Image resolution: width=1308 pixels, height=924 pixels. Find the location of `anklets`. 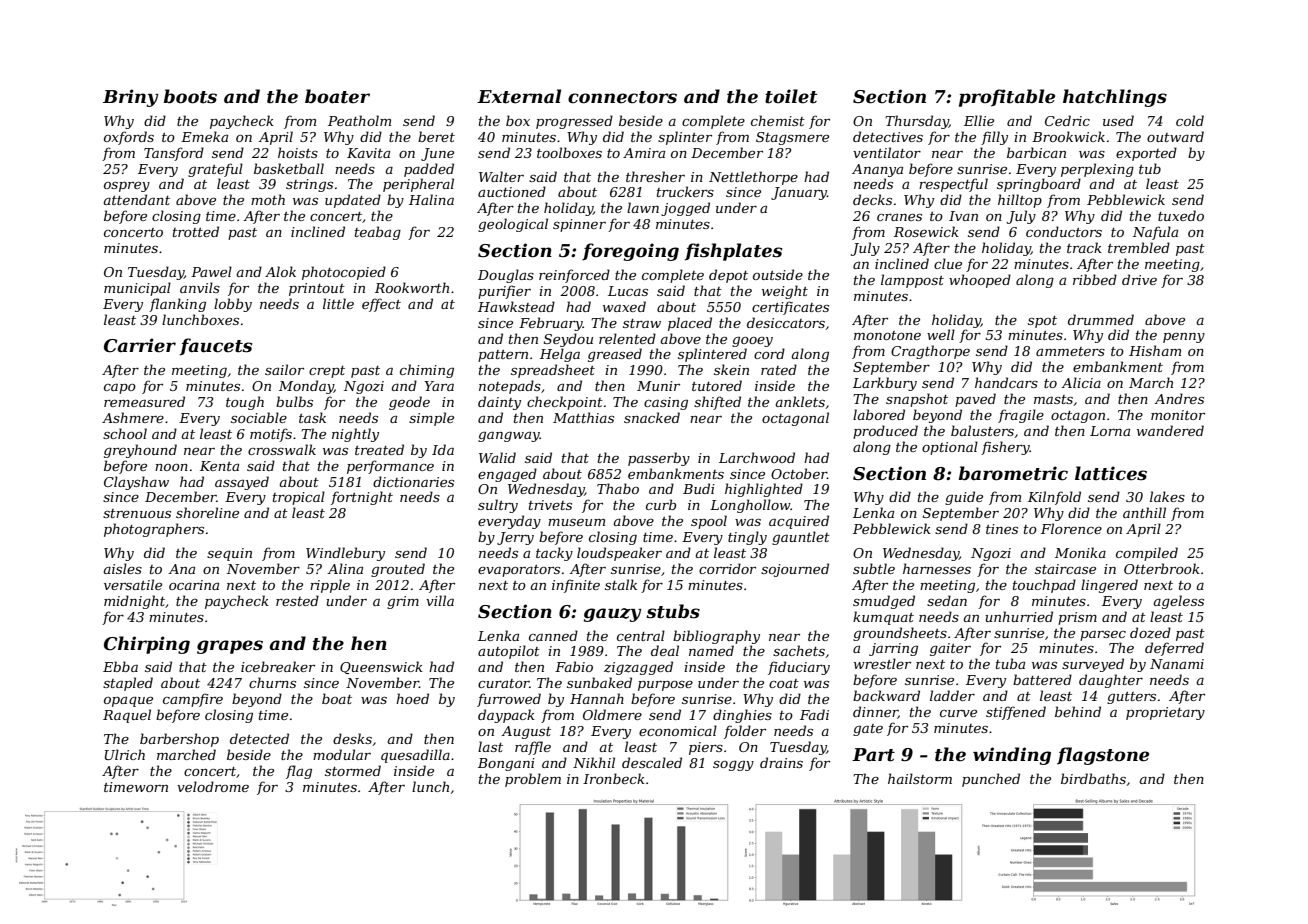

anklets is located at coordinates (800, 401).
